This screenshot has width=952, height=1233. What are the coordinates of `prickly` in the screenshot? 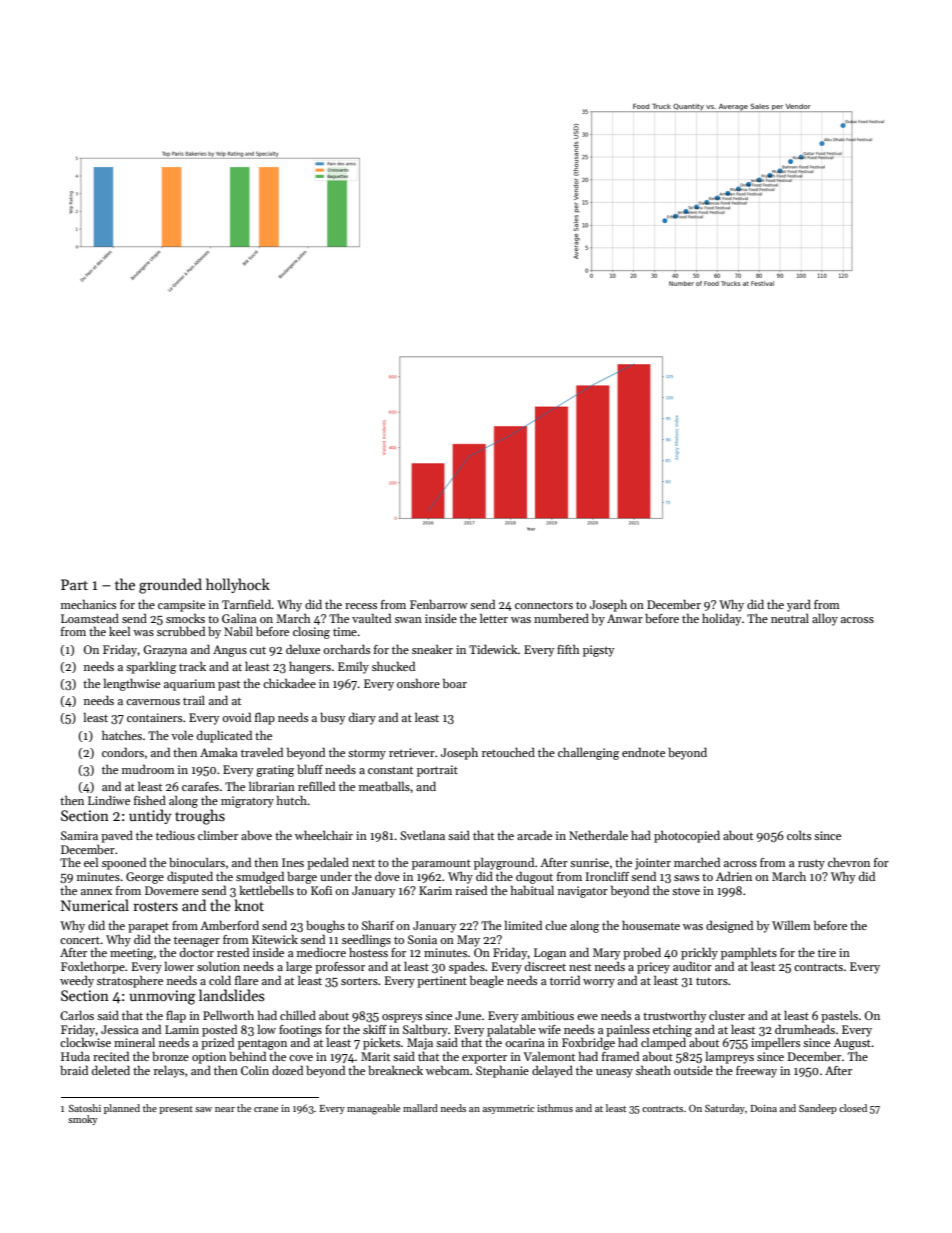 It's located at (699, 953).
